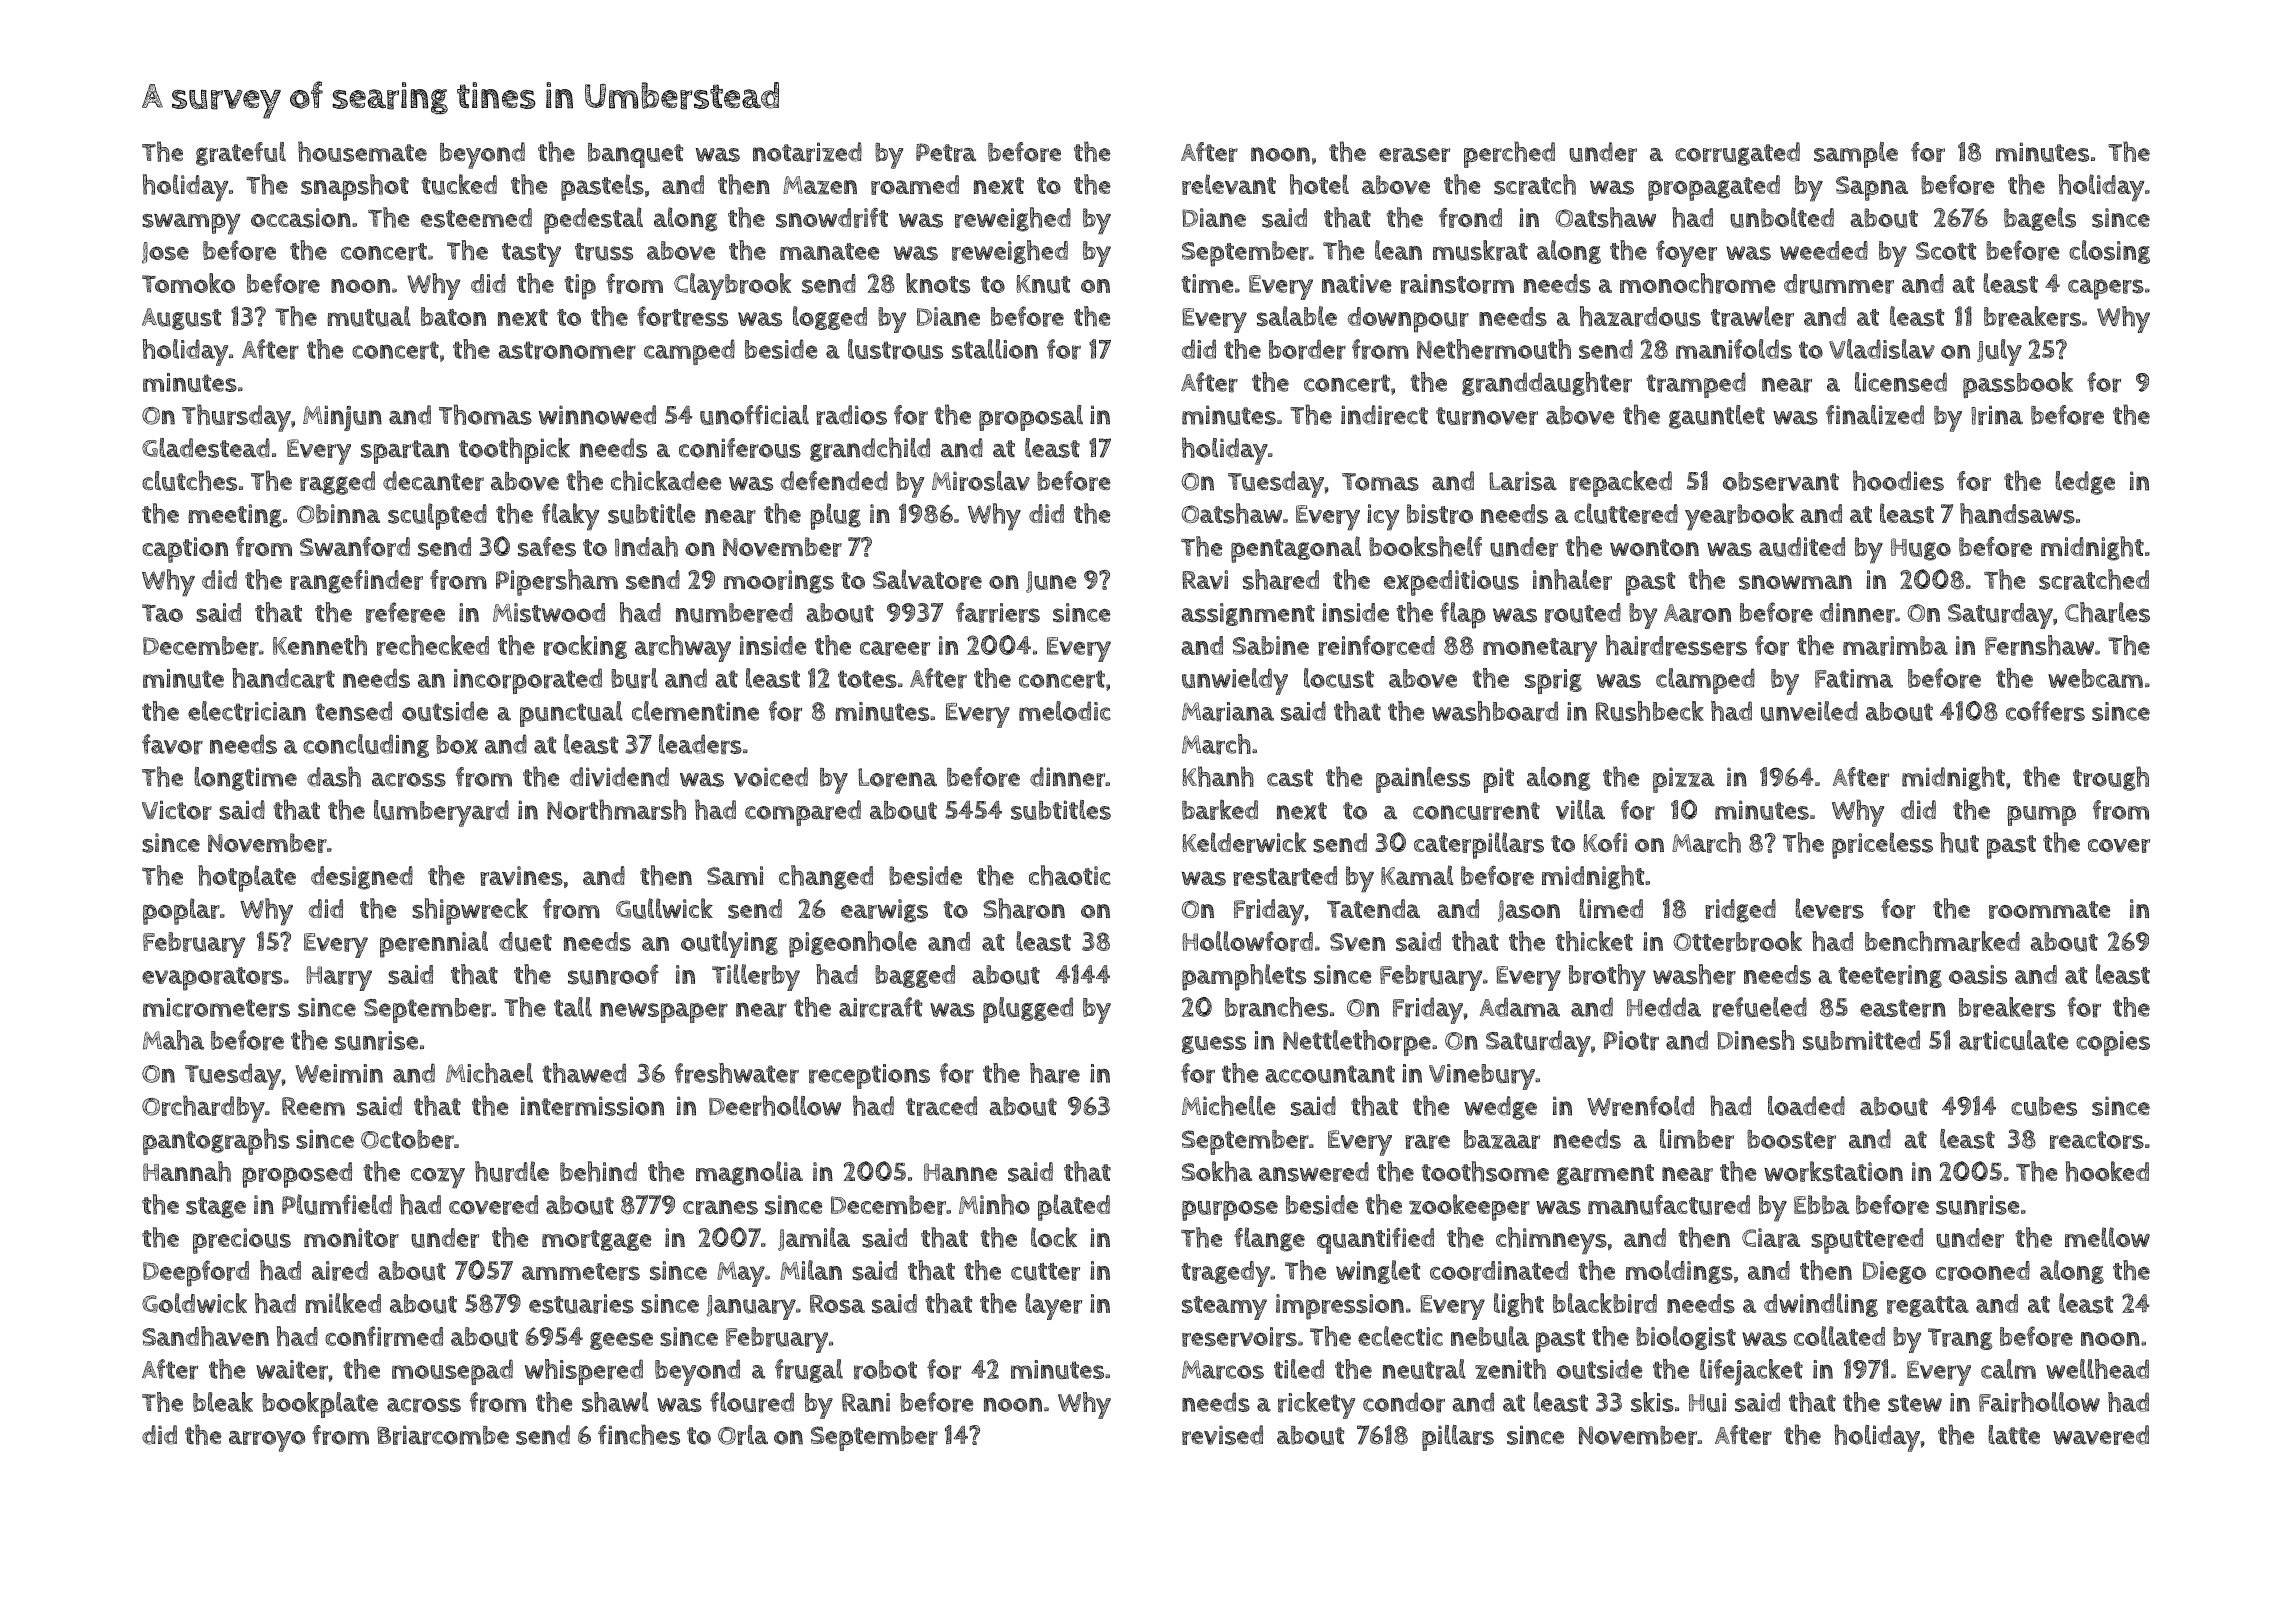 This page has height=1620, width=2292. What do you see at coordinates (205, 1336) in the page?
I see `Sandhaven` at bounding box center [205, 1336].
